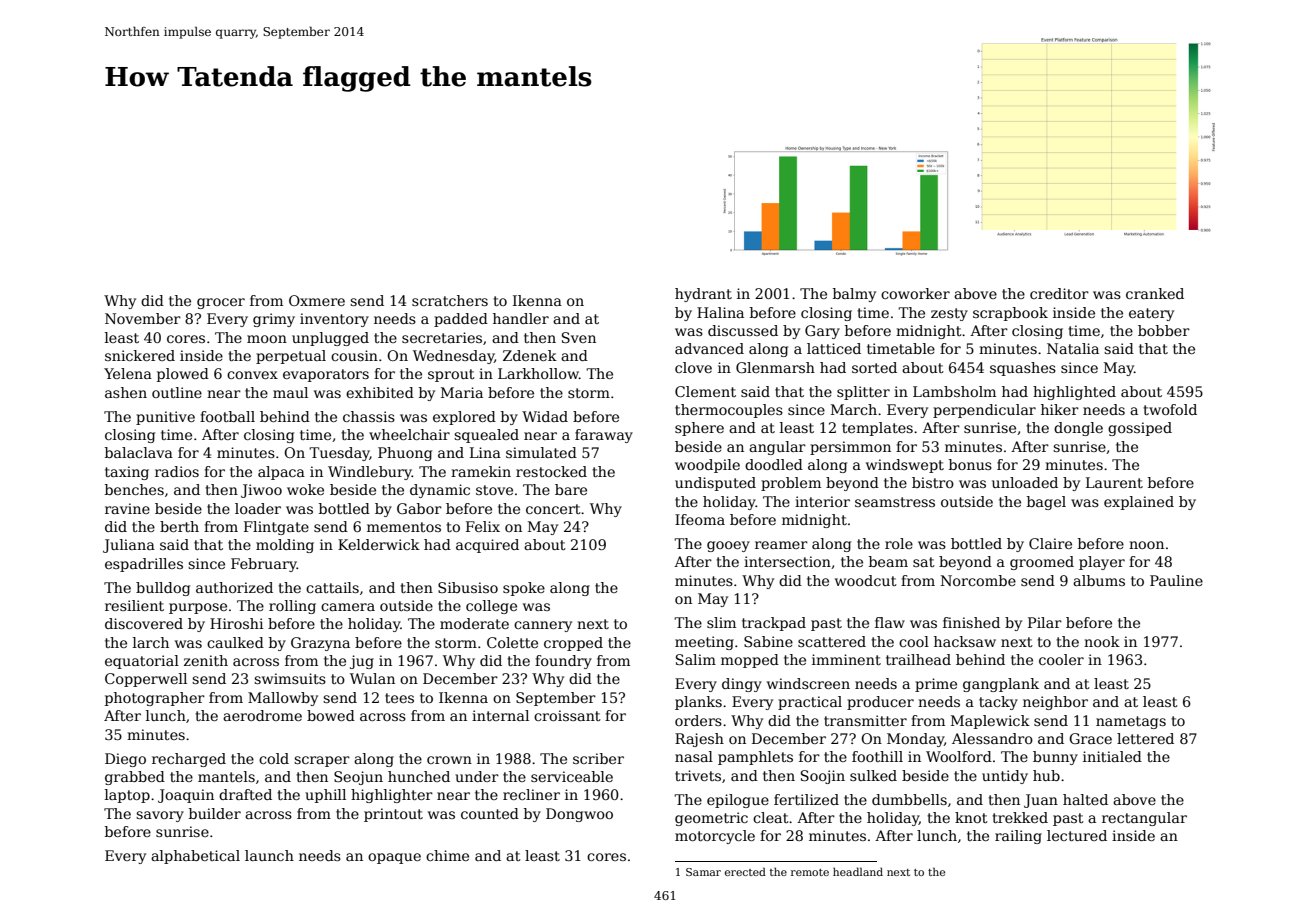 Image resolution: width=1308 pixels, height=924 pixels. I want to click on cleat, so click(771, 817).
